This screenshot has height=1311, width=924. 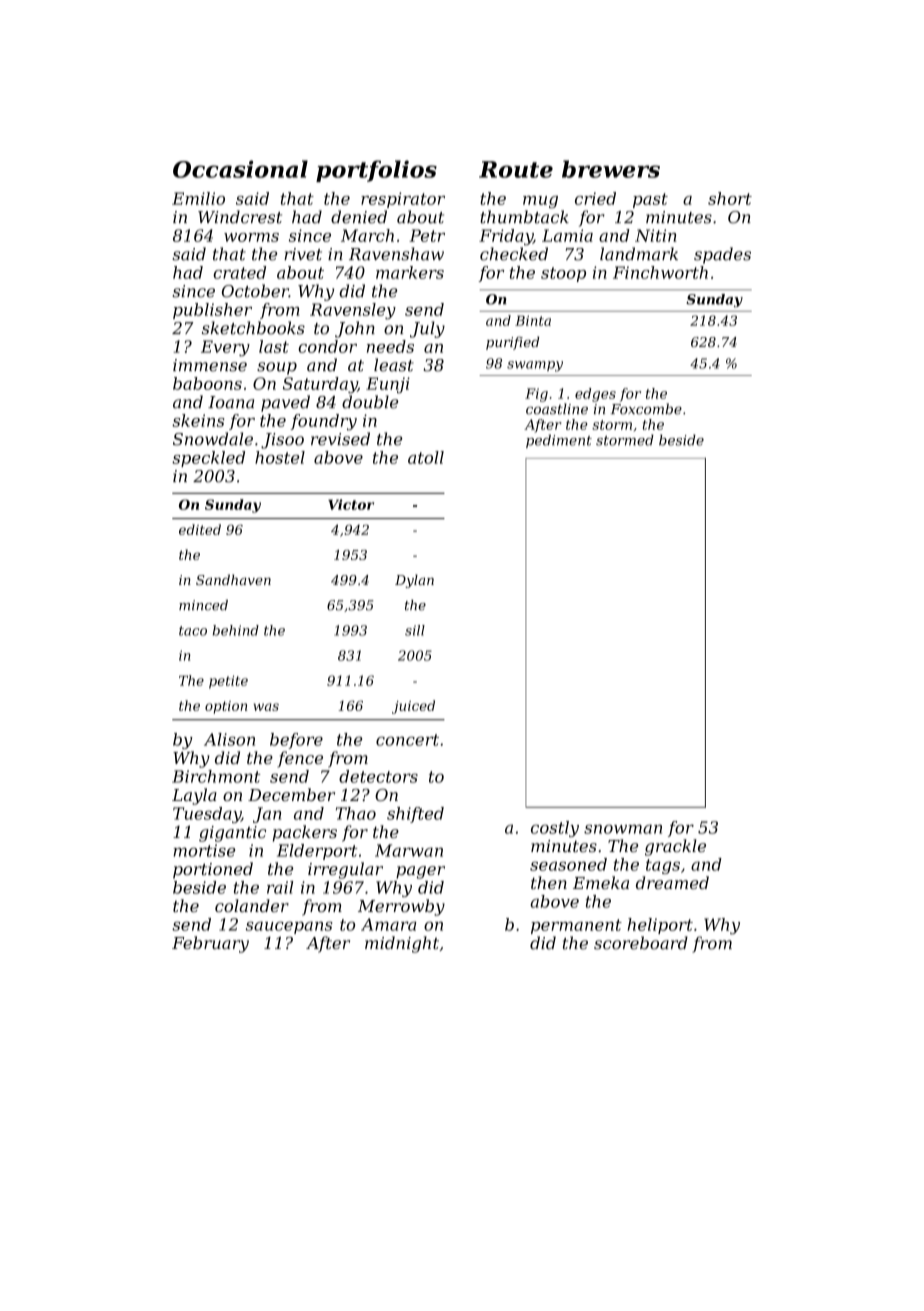 I want to click on respirator, so click(x=403, y=200).
